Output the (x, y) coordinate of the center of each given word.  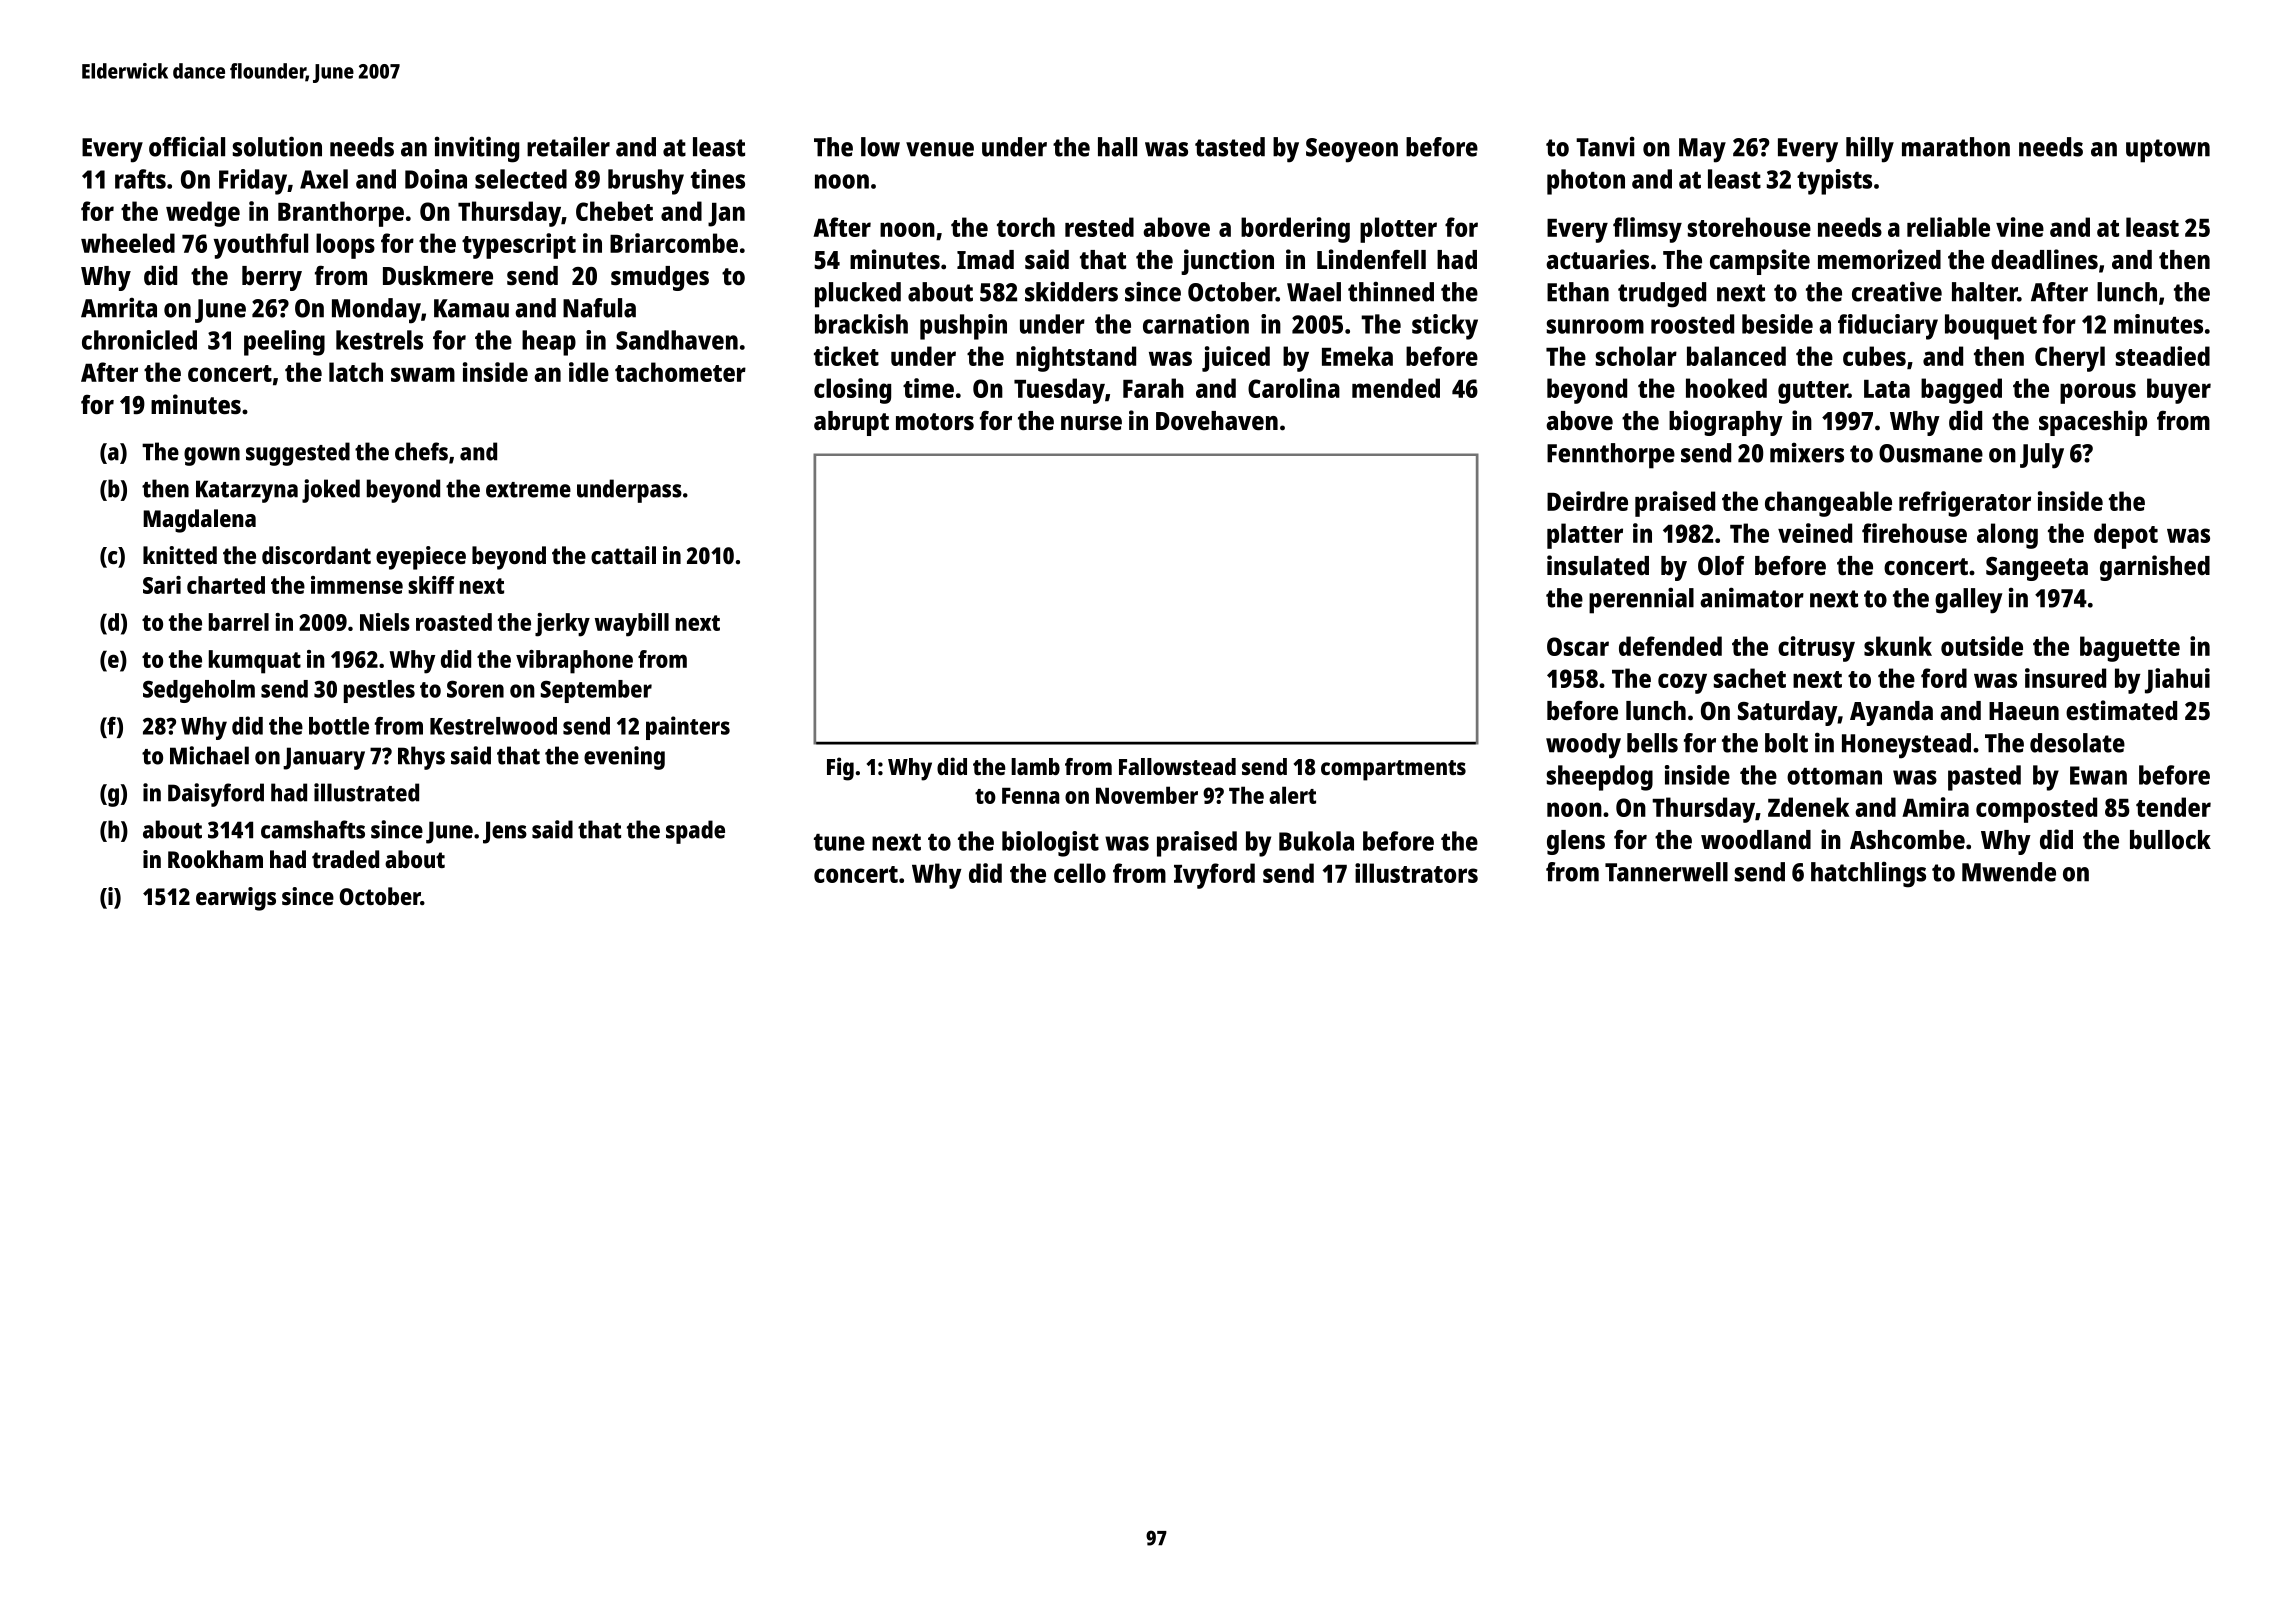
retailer (568, 146)
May (1702, 150)
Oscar (1578, 646)
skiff (431, 585)
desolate (2077, 743)
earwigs (236, 899)
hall (1117, 147)
